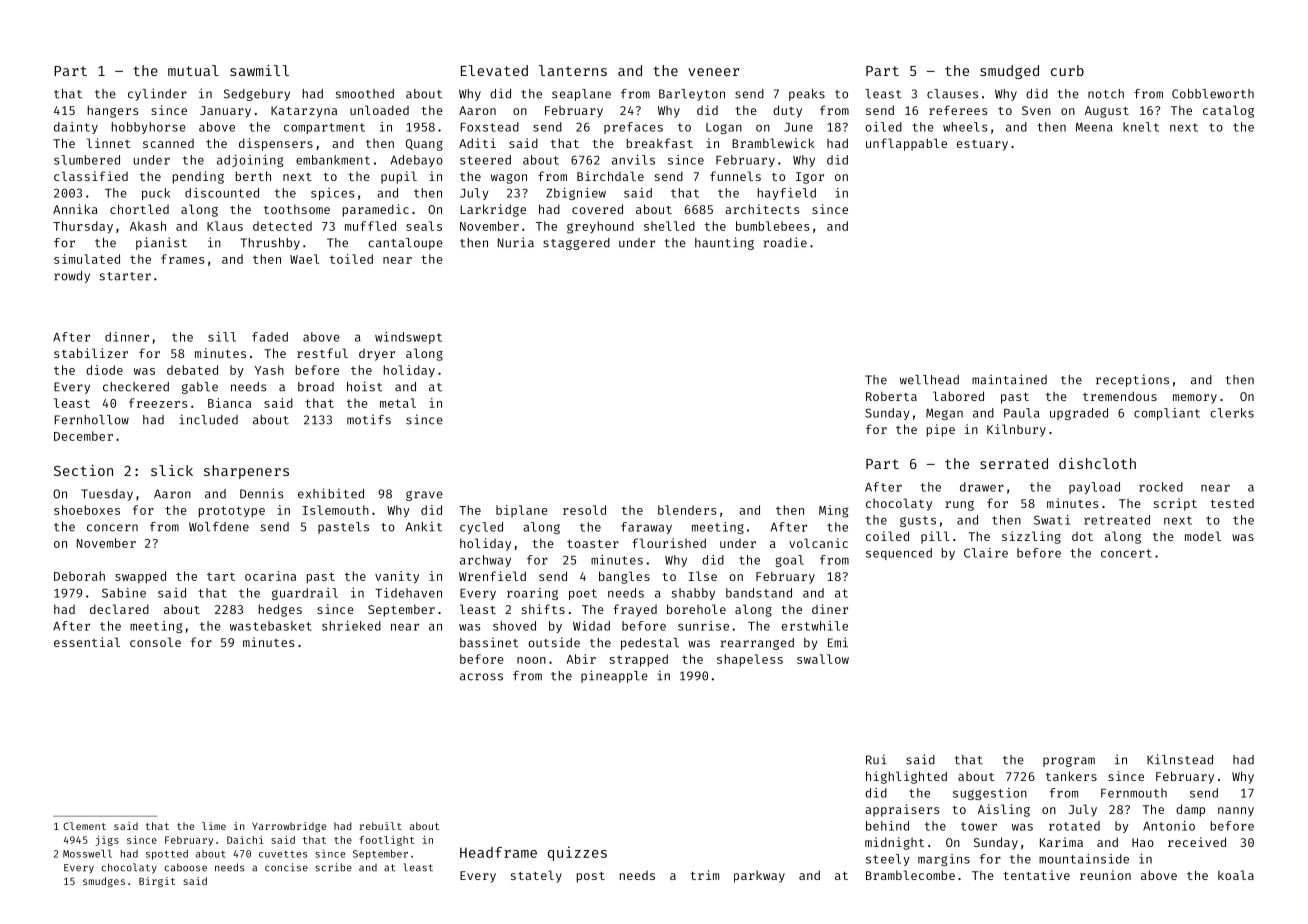 The width and height of the page is (1308, 924). Describe the element at coordinates (876, 759) in the page. I see `Rui` at that location.
